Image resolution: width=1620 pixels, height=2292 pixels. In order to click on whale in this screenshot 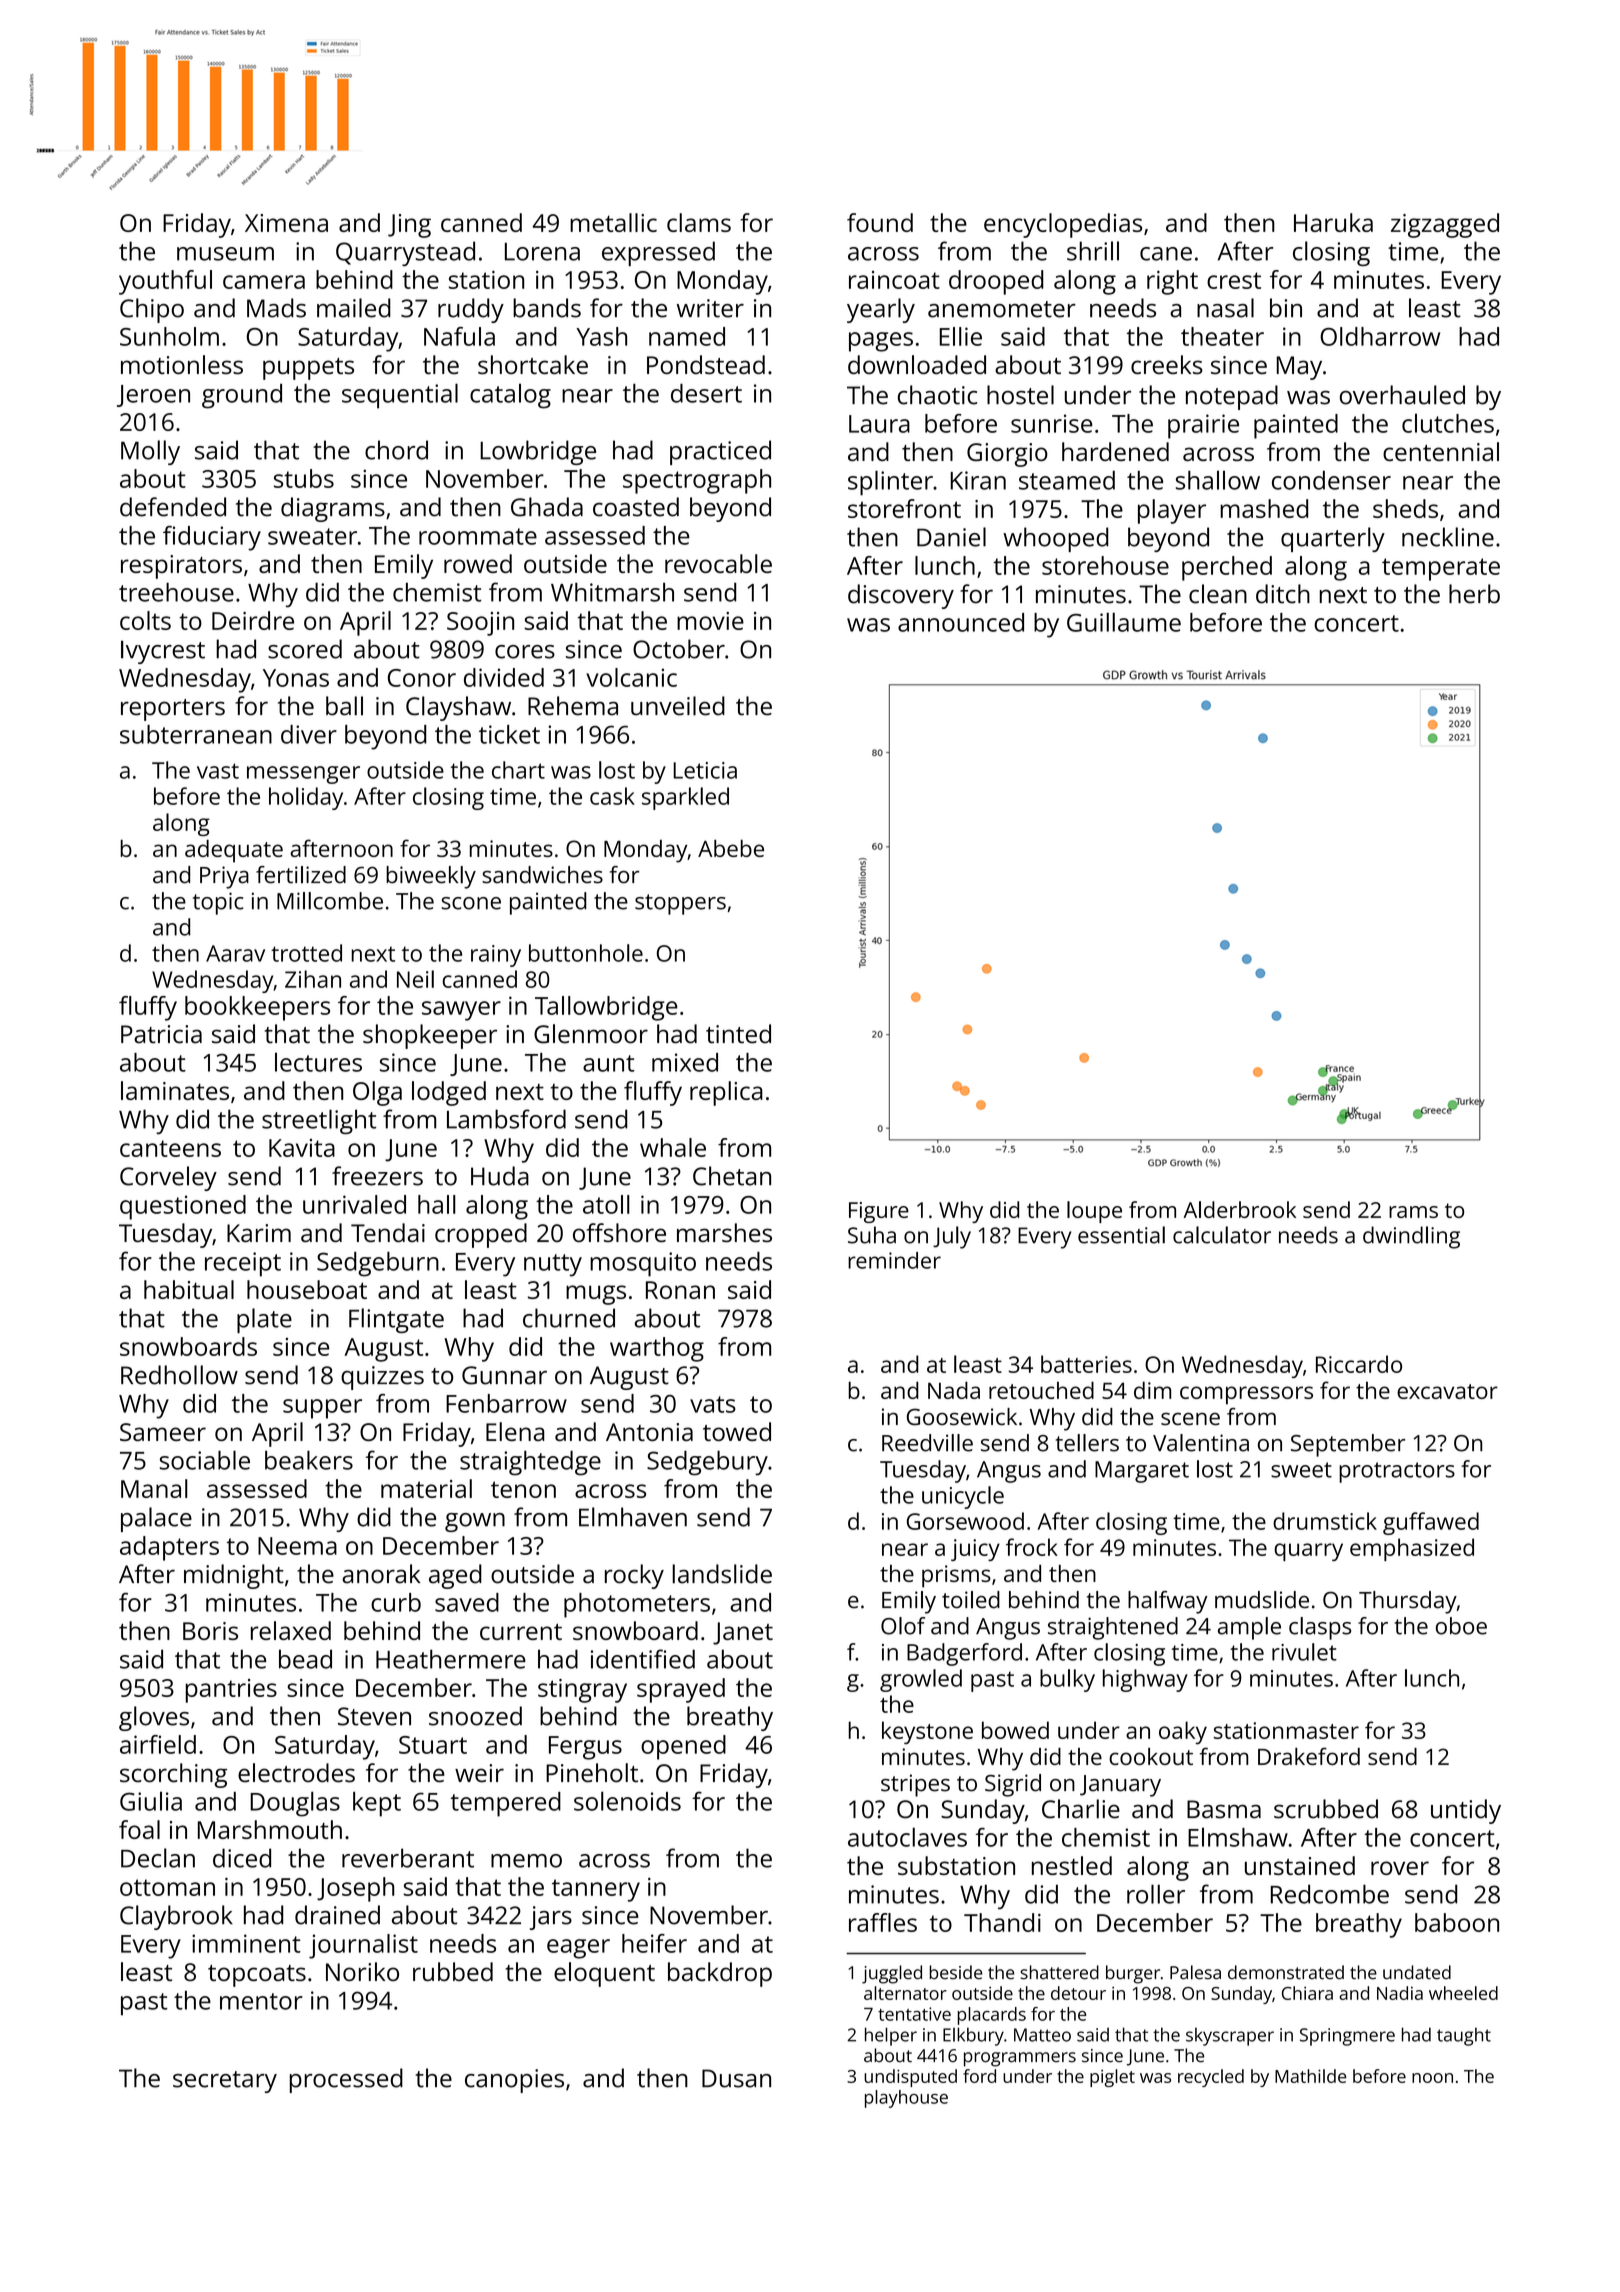, I will do `click(673, 1147)`.
